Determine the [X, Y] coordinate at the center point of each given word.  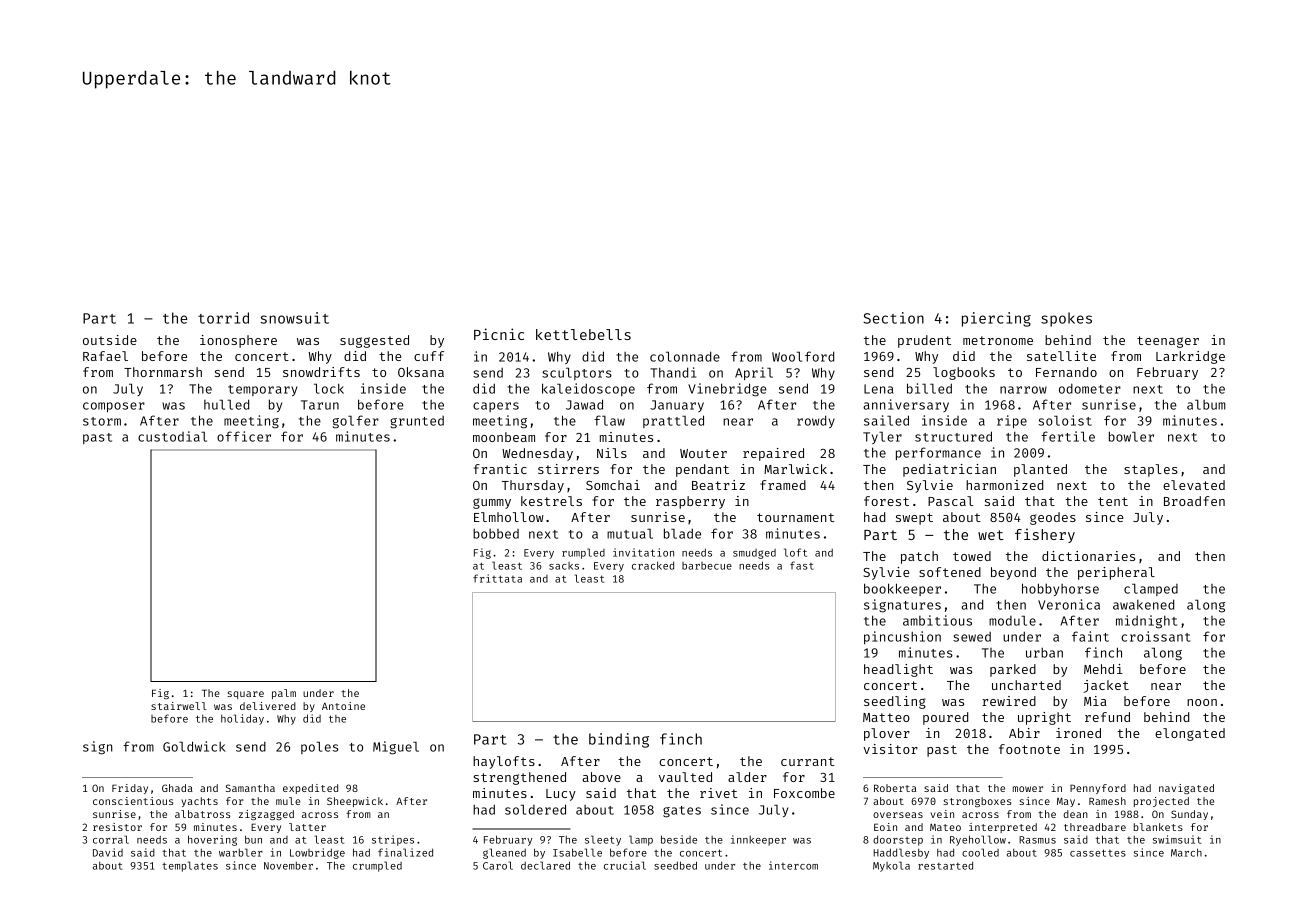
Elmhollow [509, 517]
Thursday [533, 486]
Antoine [343, 706]
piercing [996, 319]
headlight [898, 670]
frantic [500, 469]
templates [190, 866]
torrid [223, 318]
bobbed [496, 533]
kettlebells [583, 334]
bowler [1131, 436]
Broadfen [1194, 501]
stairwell [179, 706]
